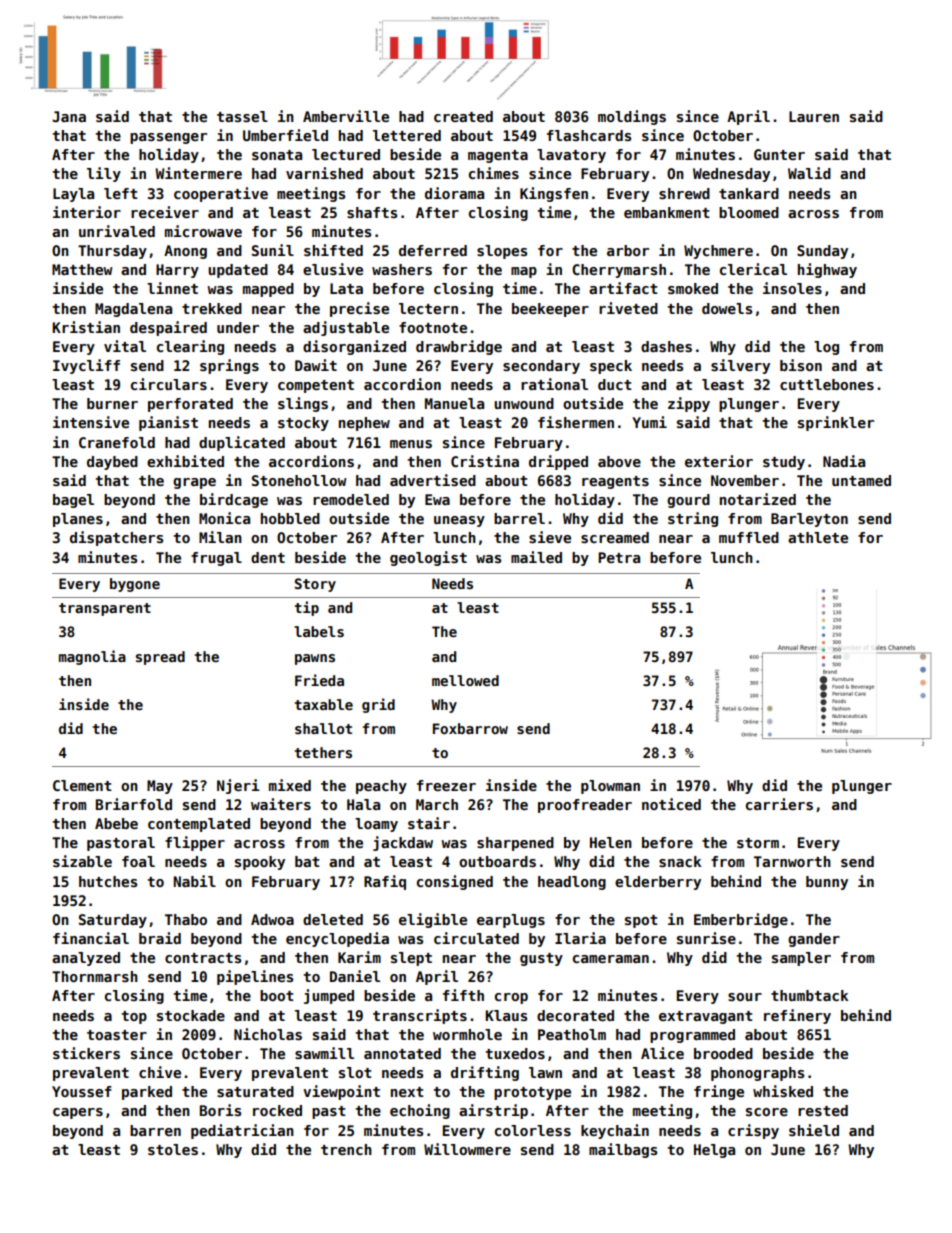 Image resolution: width=952 pixels, height=1233 pixels. What do you see at coordinates (346, 1149) in the image?
I see `trench` at bounding box center [346, 1149].
